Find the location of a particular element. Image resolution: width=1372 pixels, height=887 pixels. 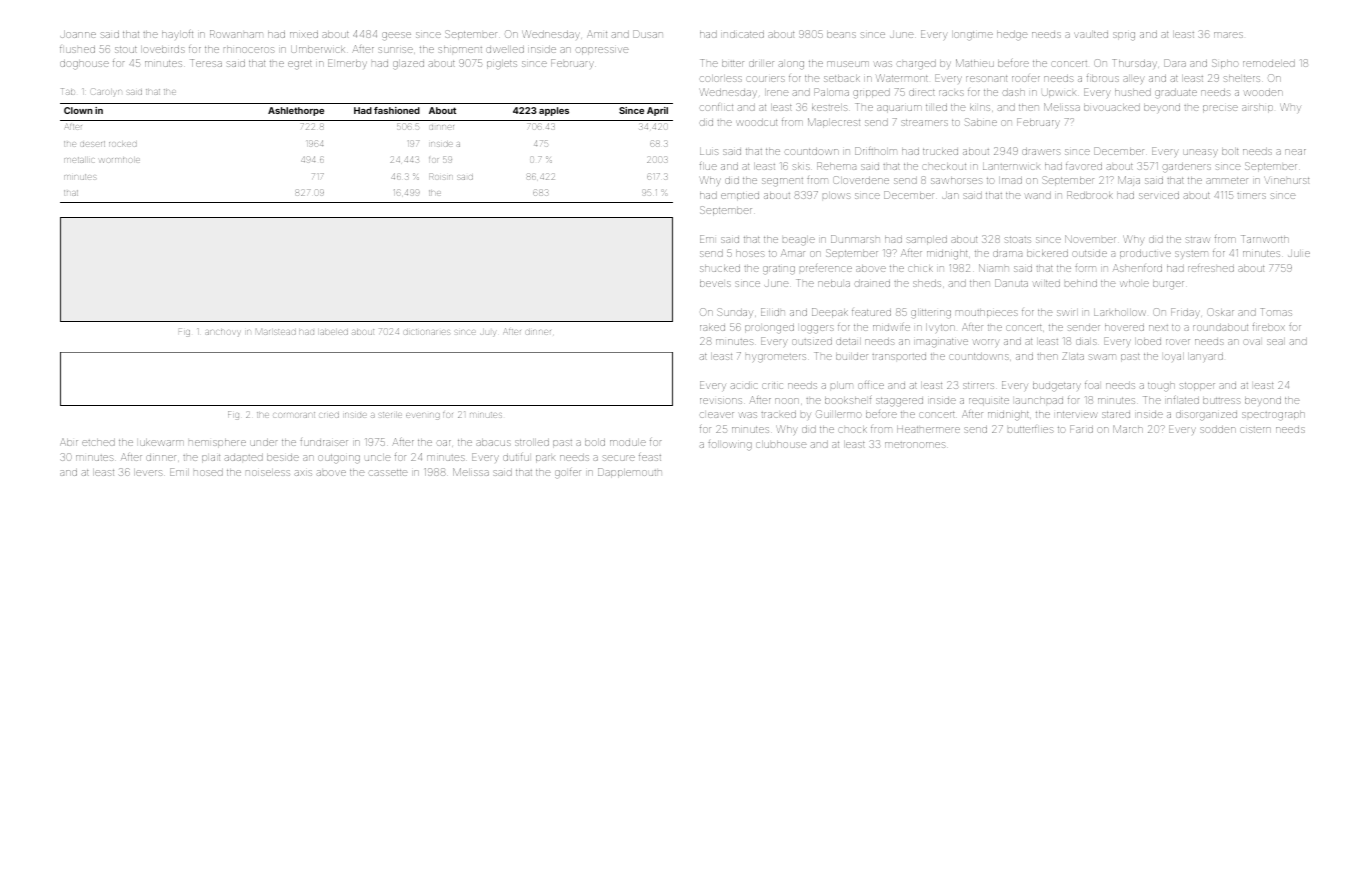

Mathieu is located at coordinates (975, 63).
